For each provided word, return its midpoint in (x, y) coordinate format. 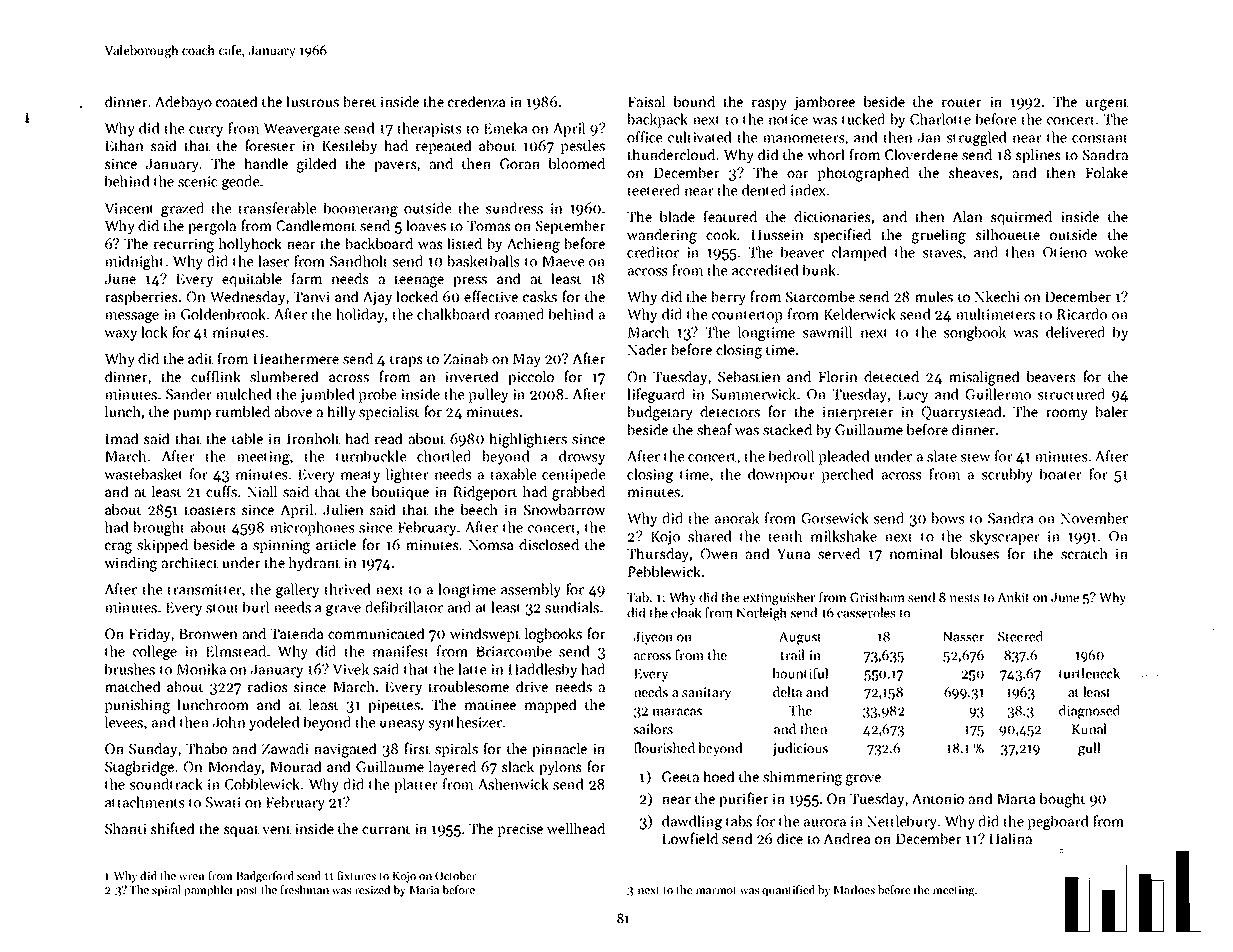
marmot (716, 890)
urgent (1107, 104)
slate (942, 456)
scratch (1084, 553)
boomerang (361, 209)
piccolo (531, 378)
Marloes (854, 889)
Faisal (646, 101)
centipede (573, 475)
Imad (122, 438)
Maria (424, 889)
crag (118, 548)
